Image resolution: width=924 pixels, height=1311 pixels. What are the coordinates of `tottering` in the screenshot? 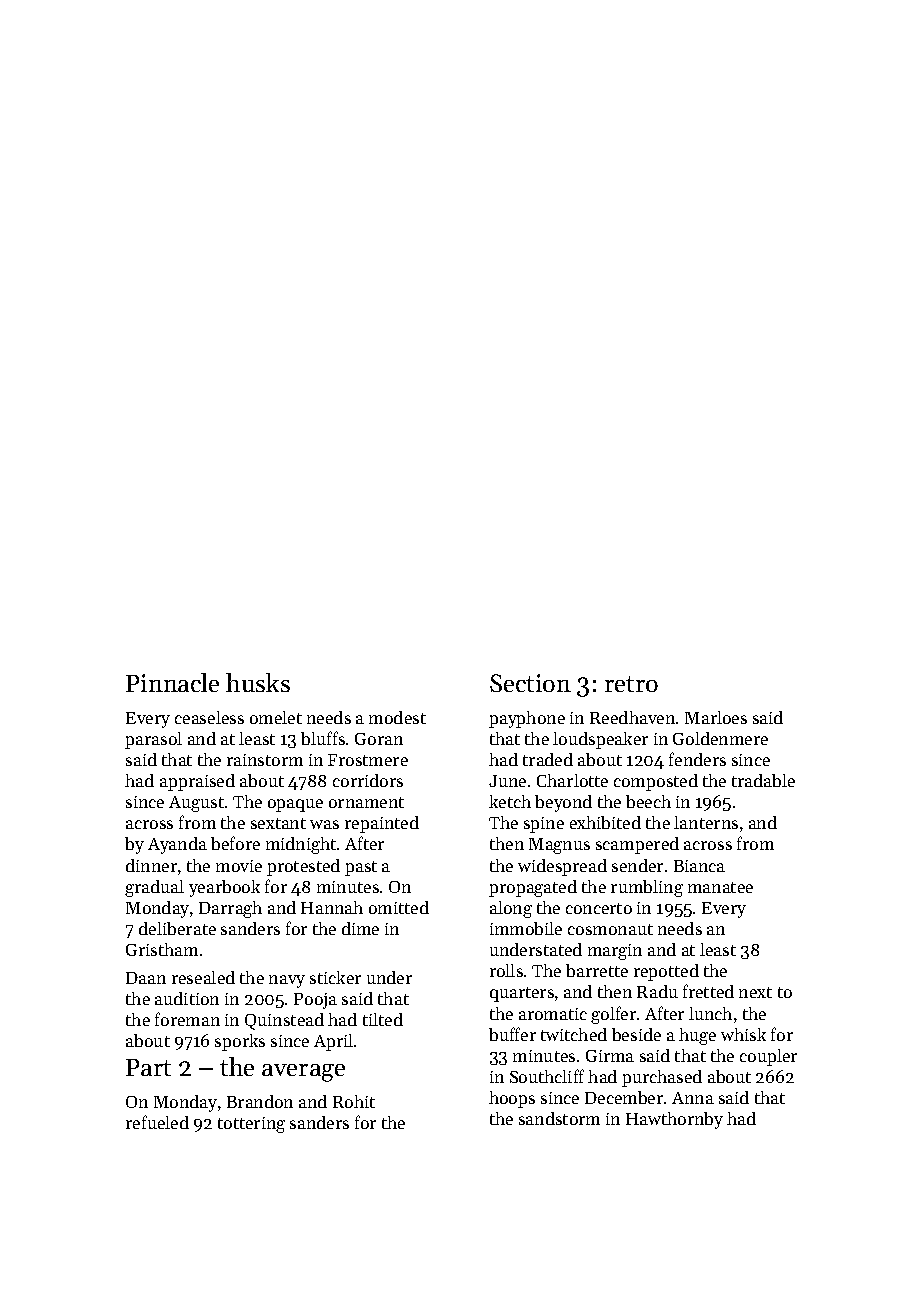 It's located at (251, 1125).
